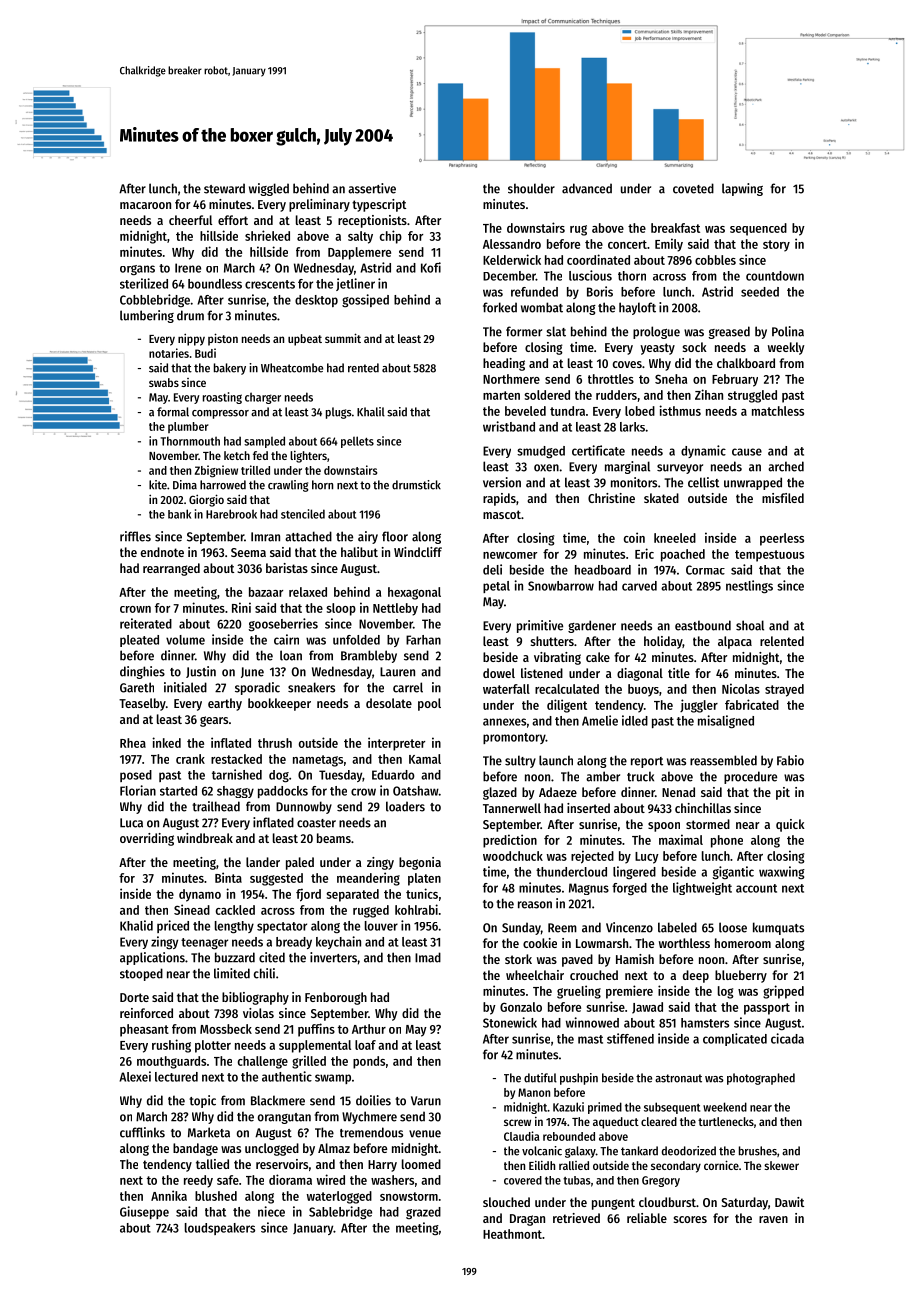 The height and width of the screenshot is (1308, 924). What do you see at coordinates (220, 1229) in the screenshot?
I see `loudspeakers` at bounding box center [220, 1229].
